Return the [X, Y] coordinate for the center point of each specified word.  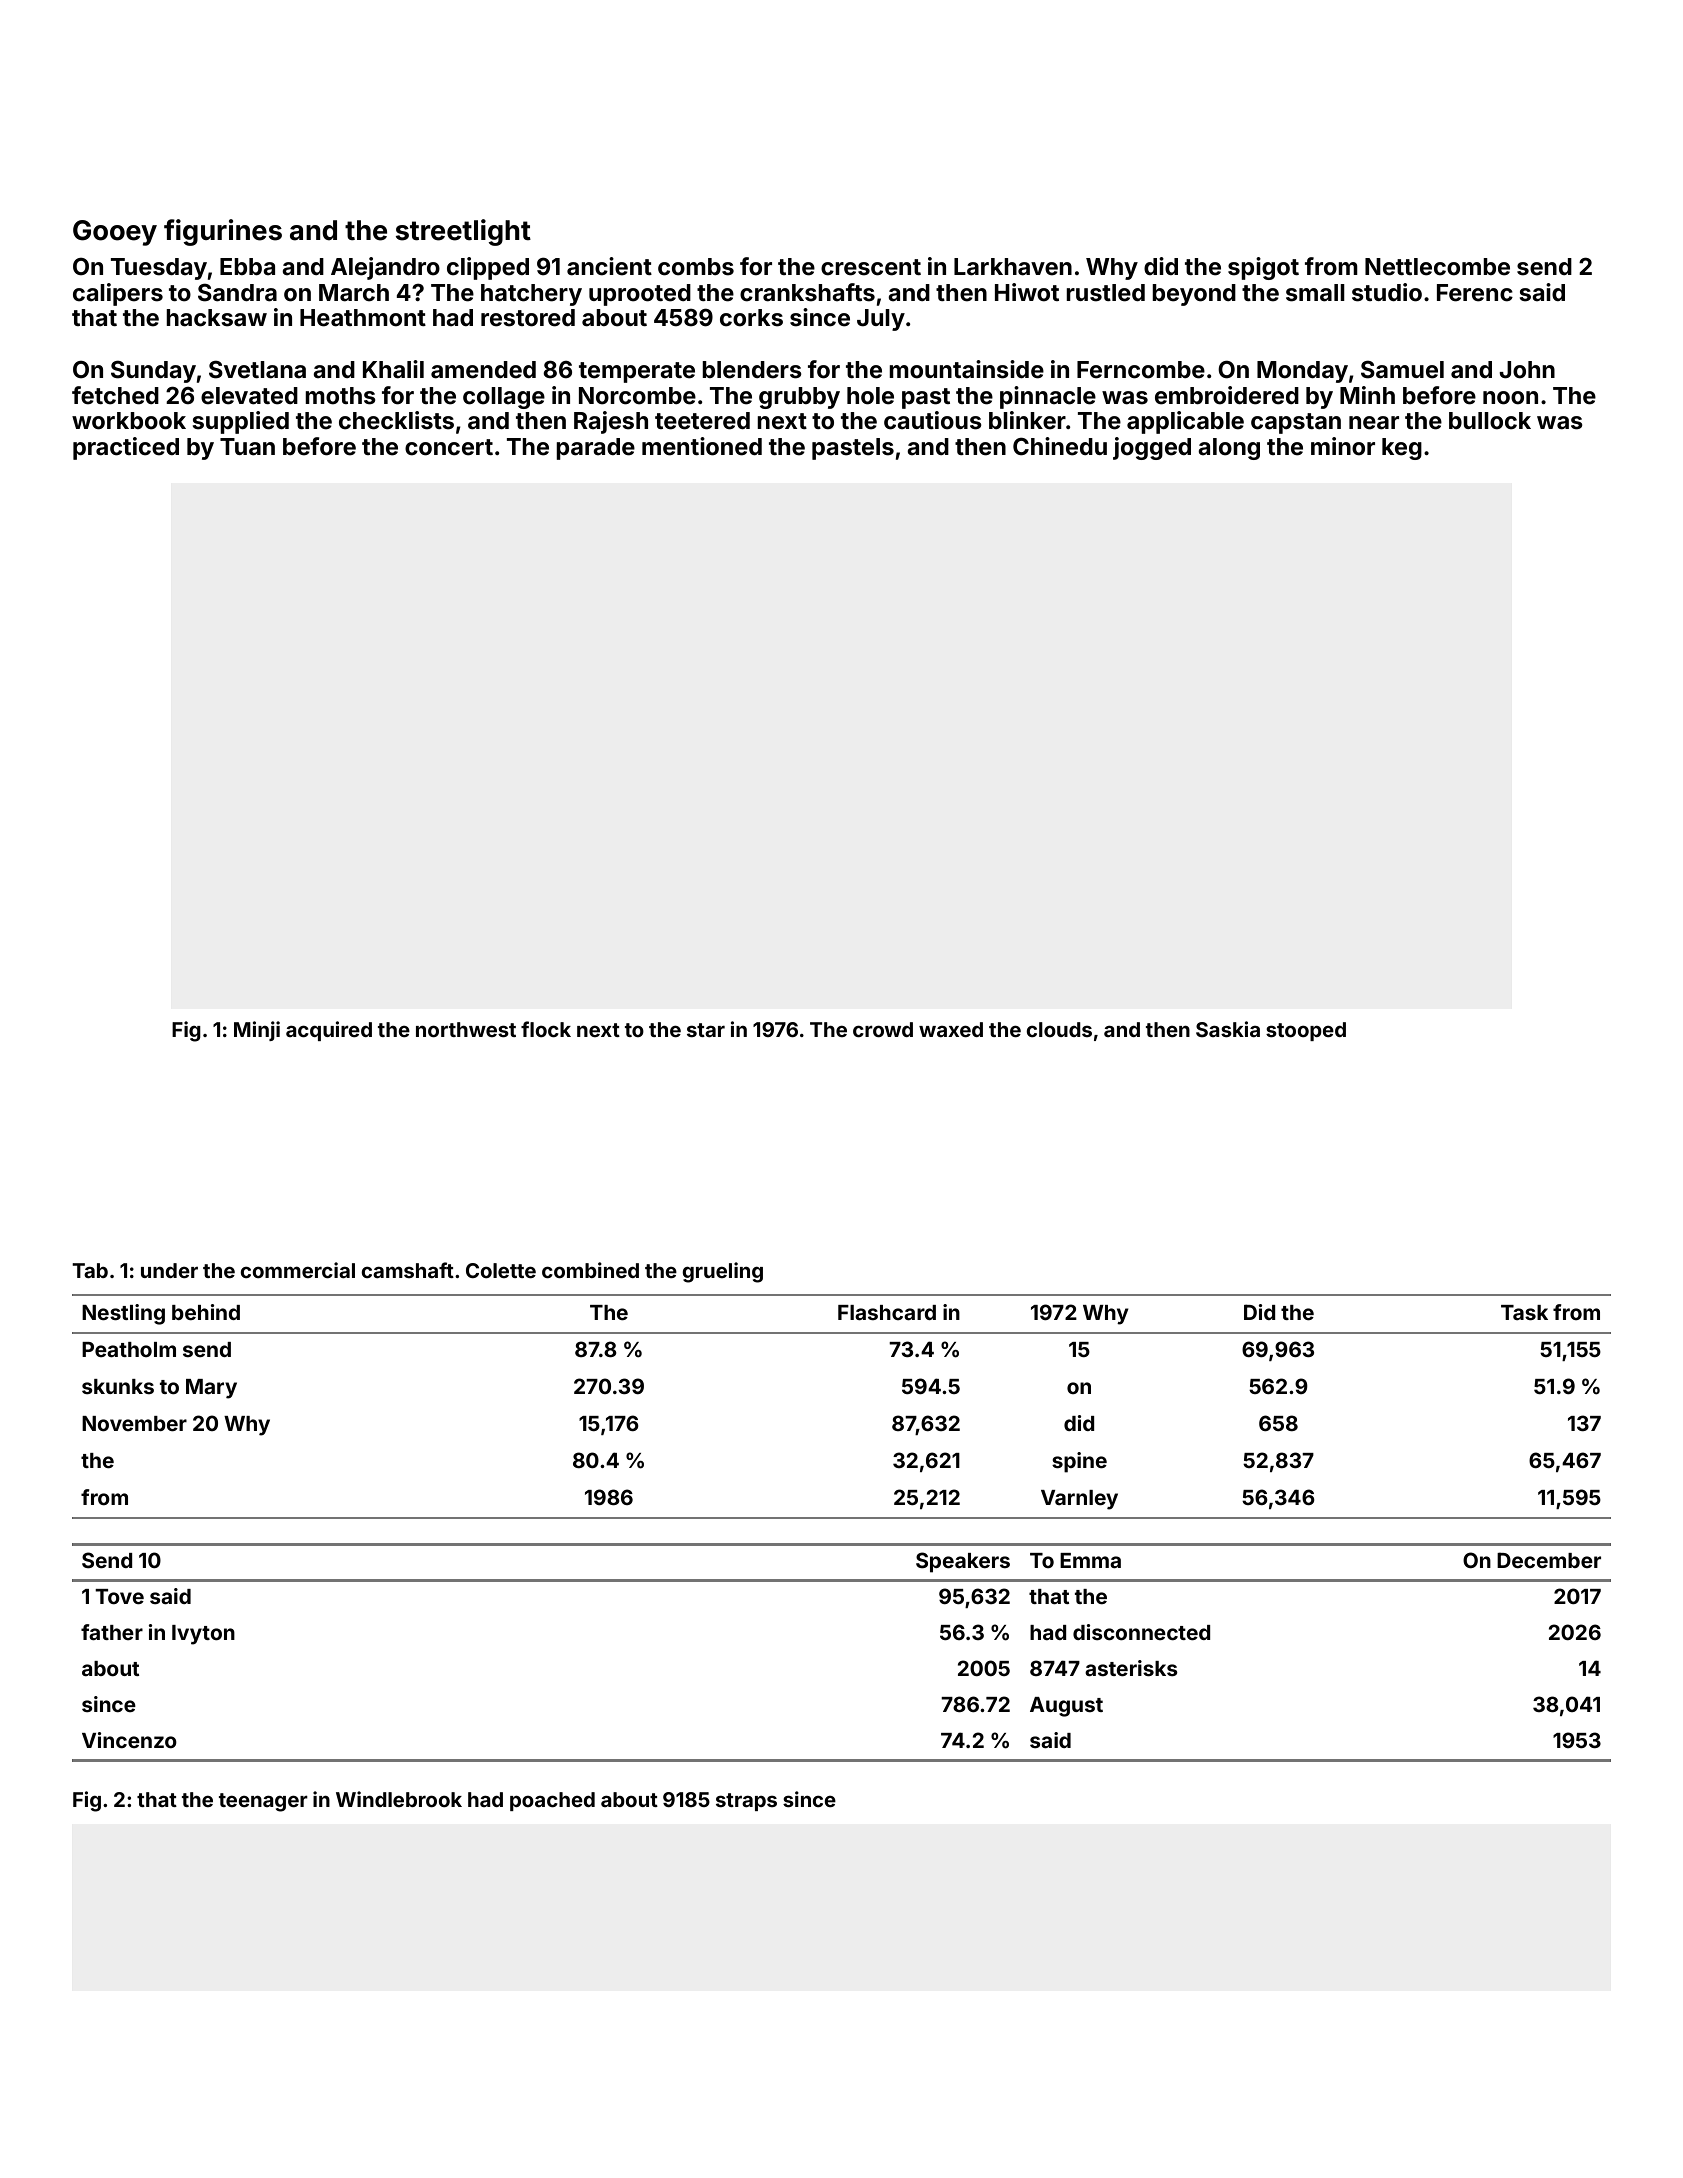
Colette [501, 1270]
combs [696, 267]
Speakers [963, 1562]
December [1549, 1560]
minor [1343, 446]
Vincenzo [129, 1740]
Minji [257, 1031]
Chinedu [1060, 446]
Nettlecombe [1437, 267]
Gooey [115, 233]
